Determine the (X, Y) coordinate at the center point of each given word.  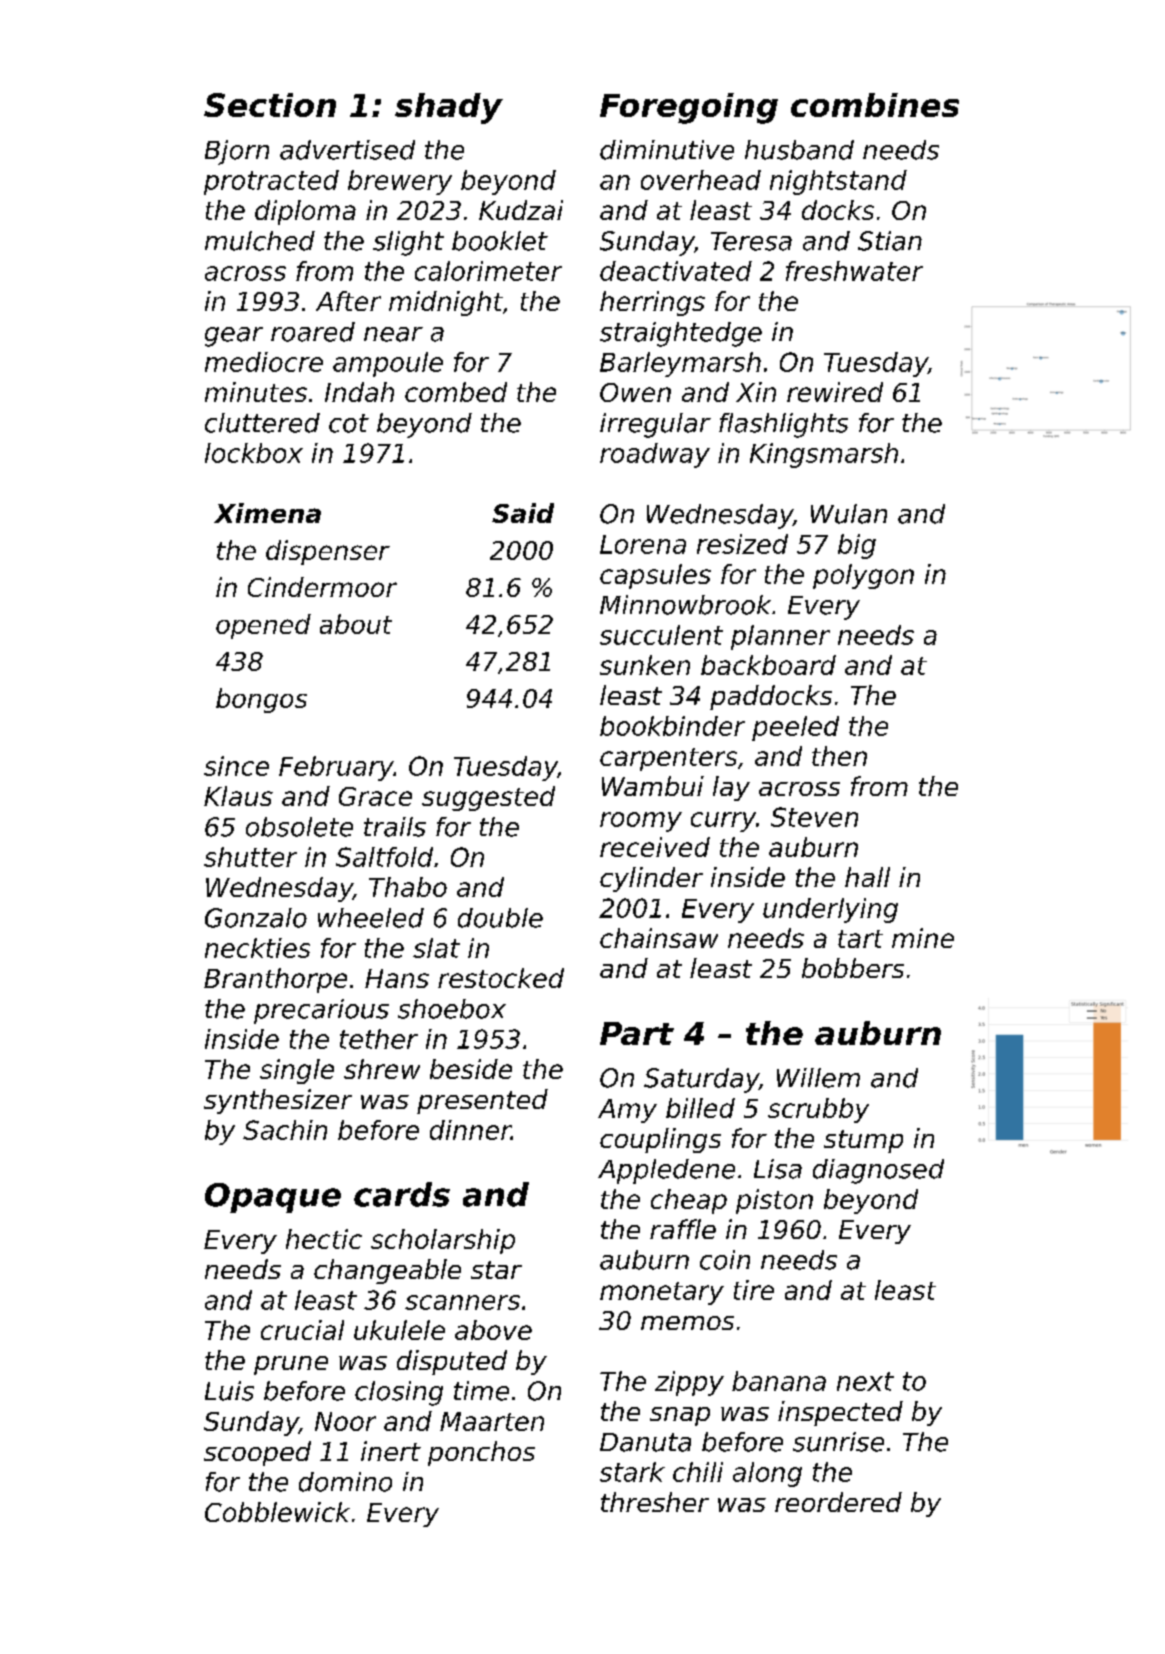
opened (263, 626)
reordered (838, 1502)
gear (234, 337)
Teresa (751, 241)
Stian (890, 241)
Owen (635, 392)
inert (391, 1451)
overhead (701, 180)
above (493, 1330)
